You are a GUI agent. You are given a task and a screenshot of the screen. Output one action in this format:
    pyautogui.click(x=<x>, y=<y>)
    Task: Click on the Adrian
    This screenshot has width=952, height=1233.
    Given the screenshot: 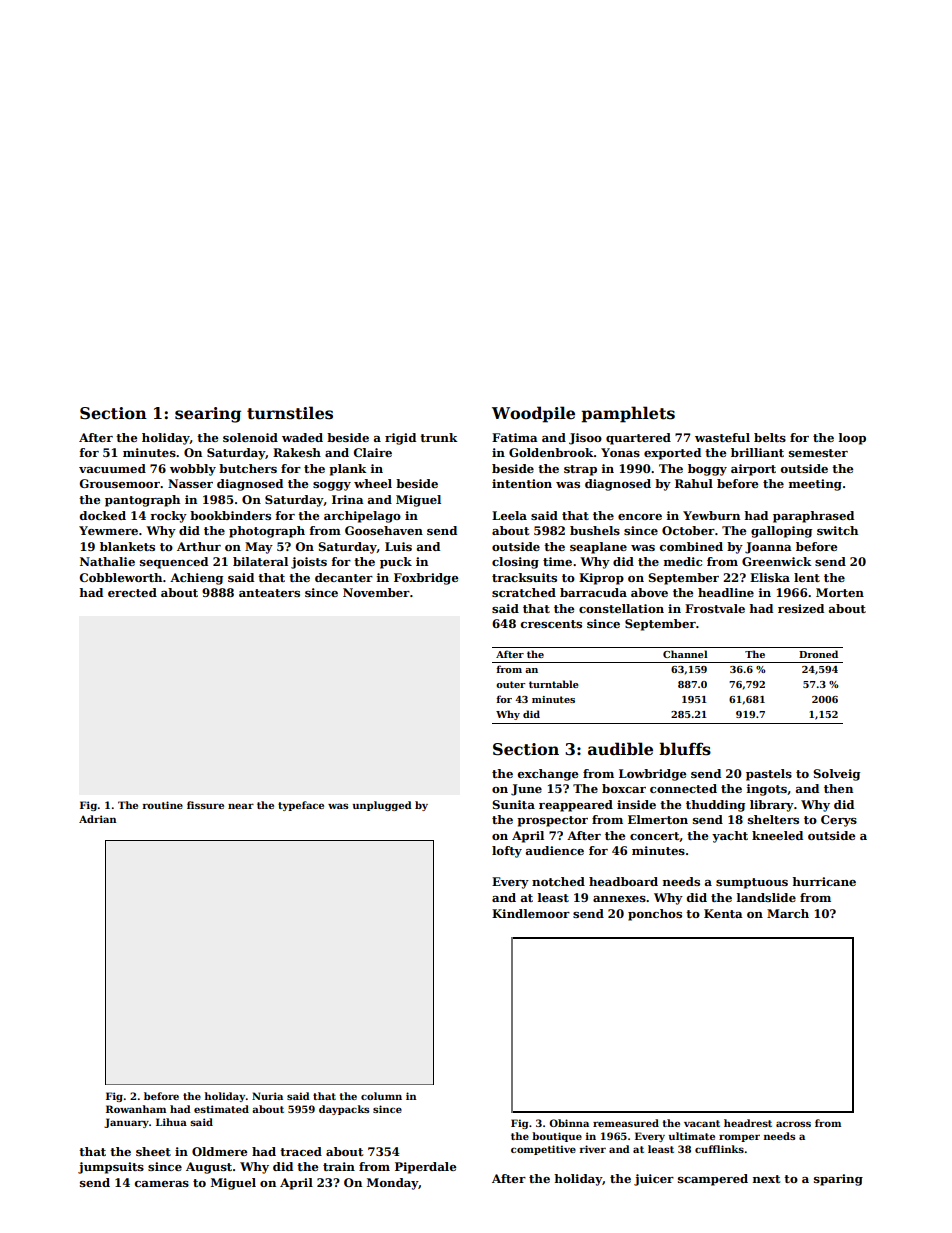 What is the action you would take?
    pyautogui.click(x=97, y=819)
